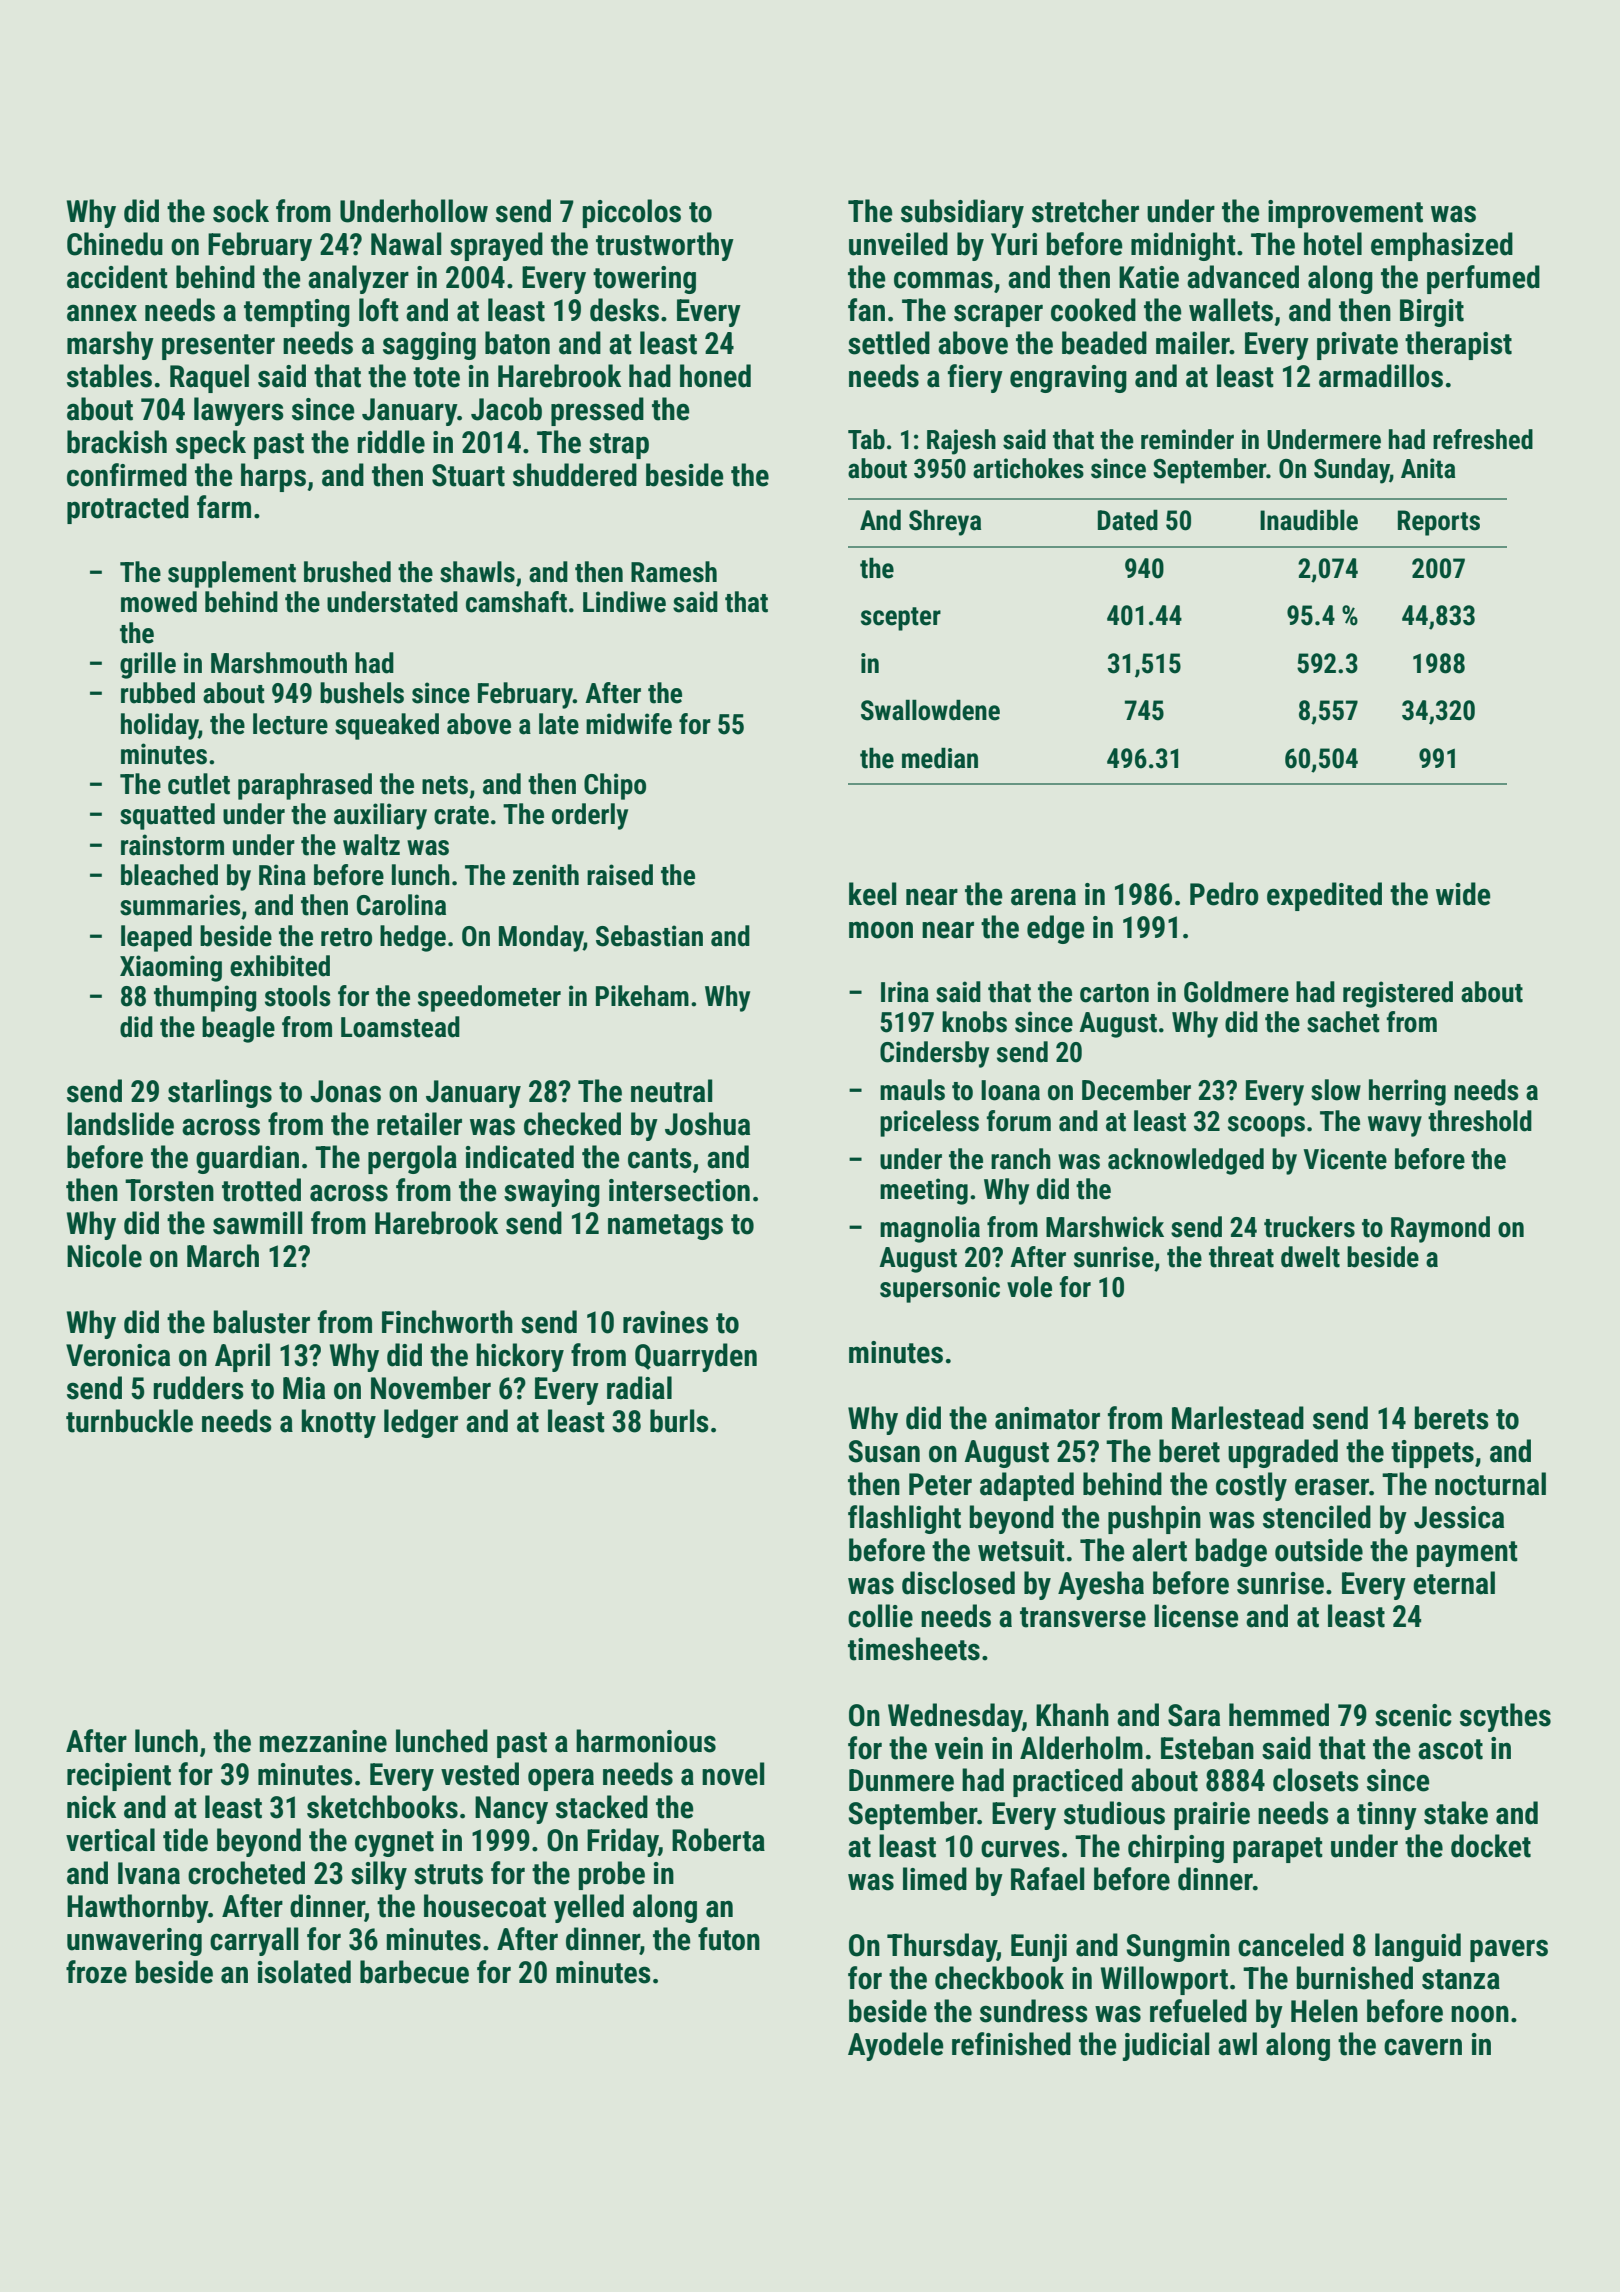 The image size is (1620, 2292). What do you see at coordinates (1238, 1418) in the page?
I see `Marlestead` at bounding box center [1238, 1418].
